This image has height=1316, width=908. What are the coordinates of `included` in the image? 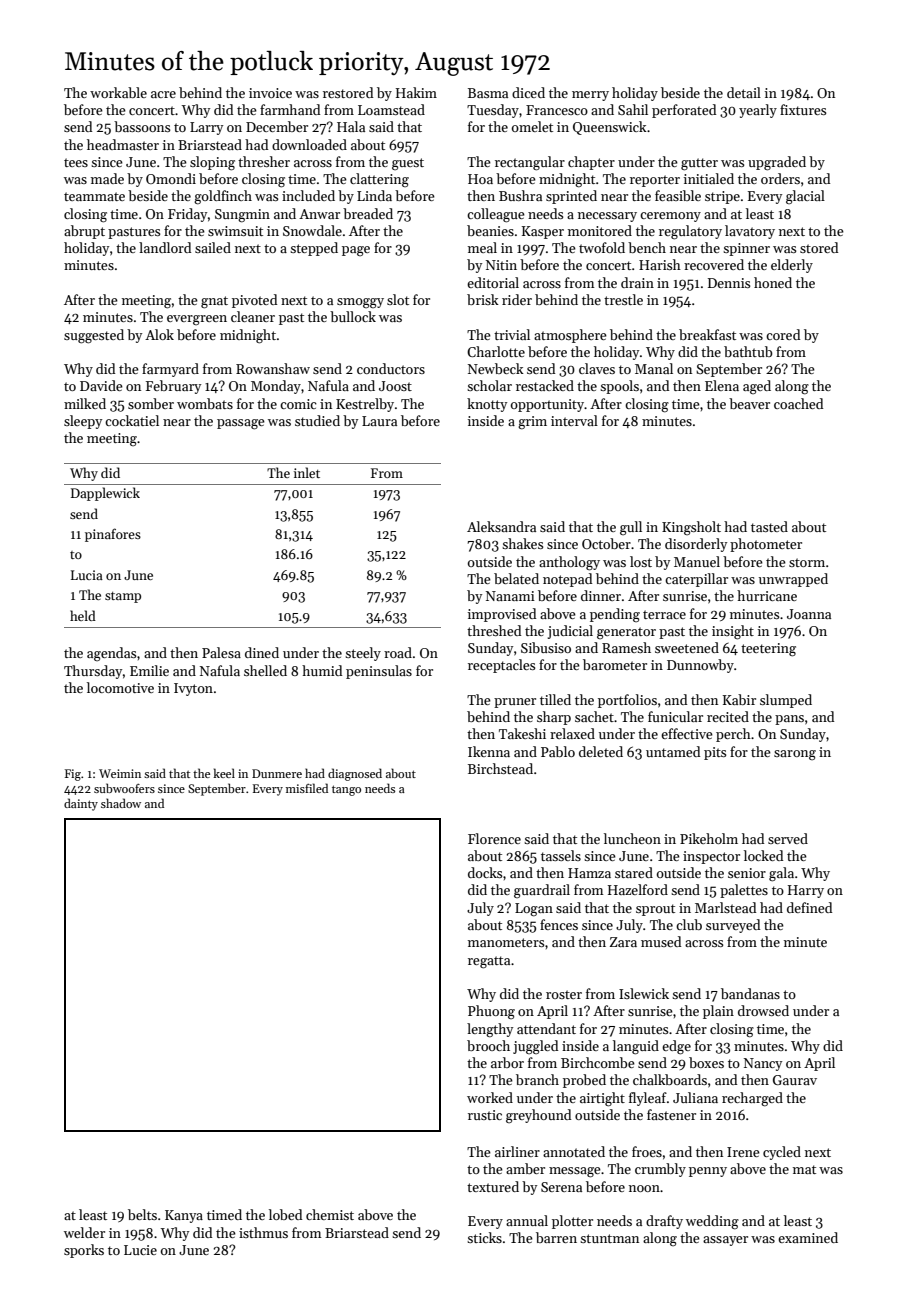 It's located at (308, 195).
